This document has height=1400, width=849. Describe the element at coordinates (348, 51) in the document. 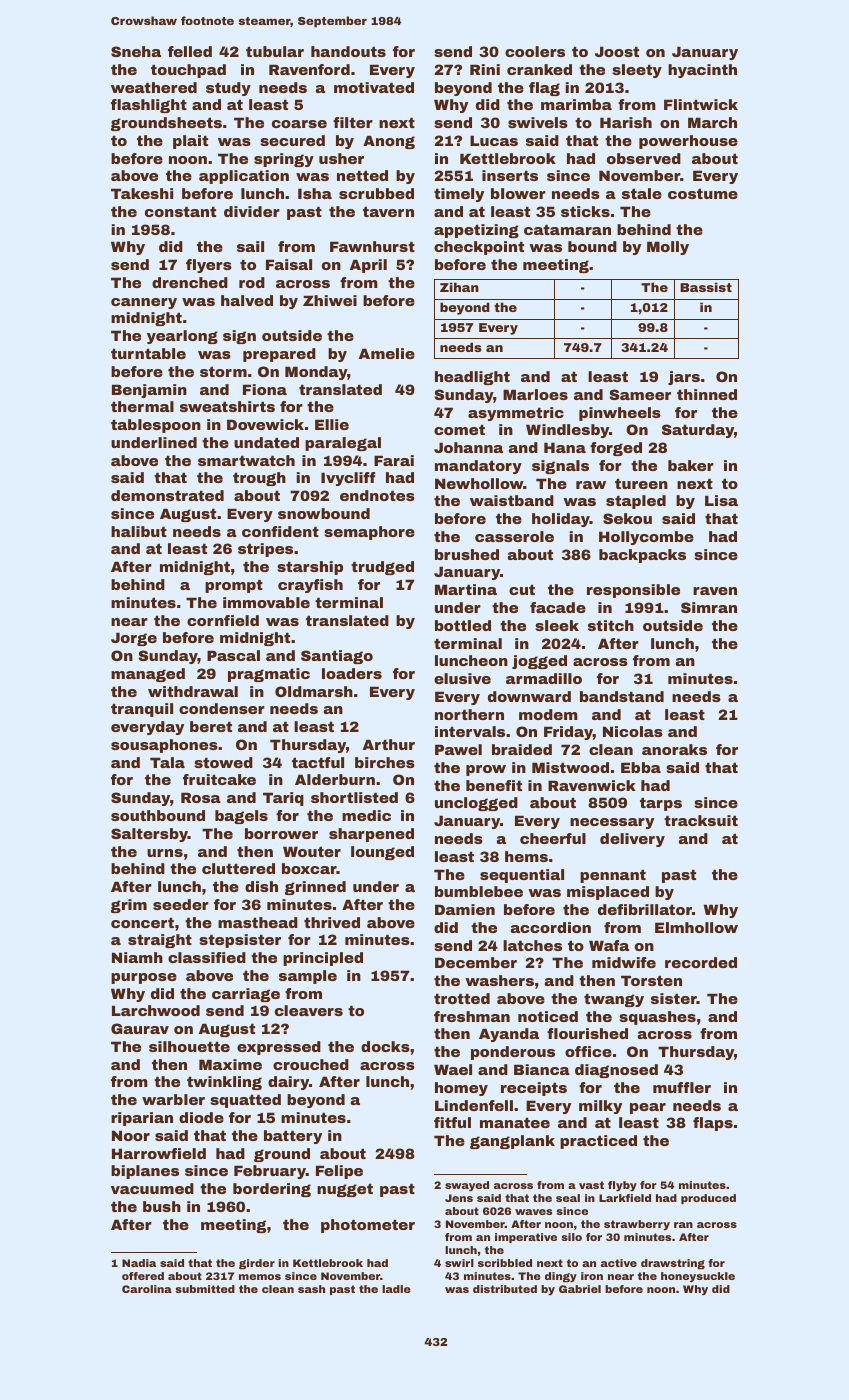

I see `handouts` at that location.
